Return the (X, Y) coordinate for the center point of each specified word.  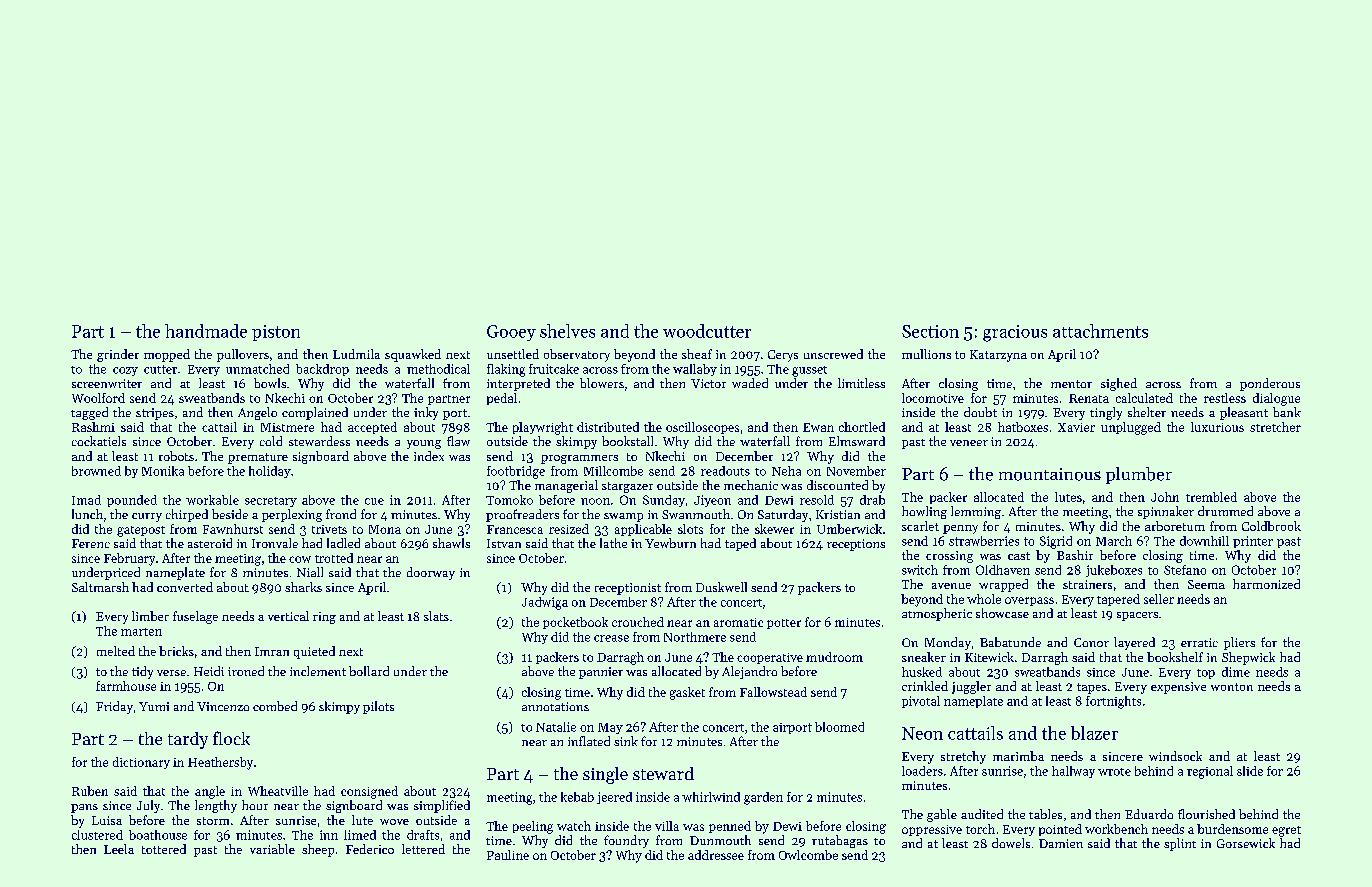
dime (1236, 672)
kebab (577, 797)
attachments (1100, 331)
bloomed (839, 727)
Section (930, 331)
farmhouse (126, 686)
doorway (431, 573)
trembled (1211, 497)
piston (276, 333)
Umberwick (849, 529)
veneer (969, 443)
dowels (1011, 843)
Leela (119, 849)
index (429, 456)
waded (750, 383)
